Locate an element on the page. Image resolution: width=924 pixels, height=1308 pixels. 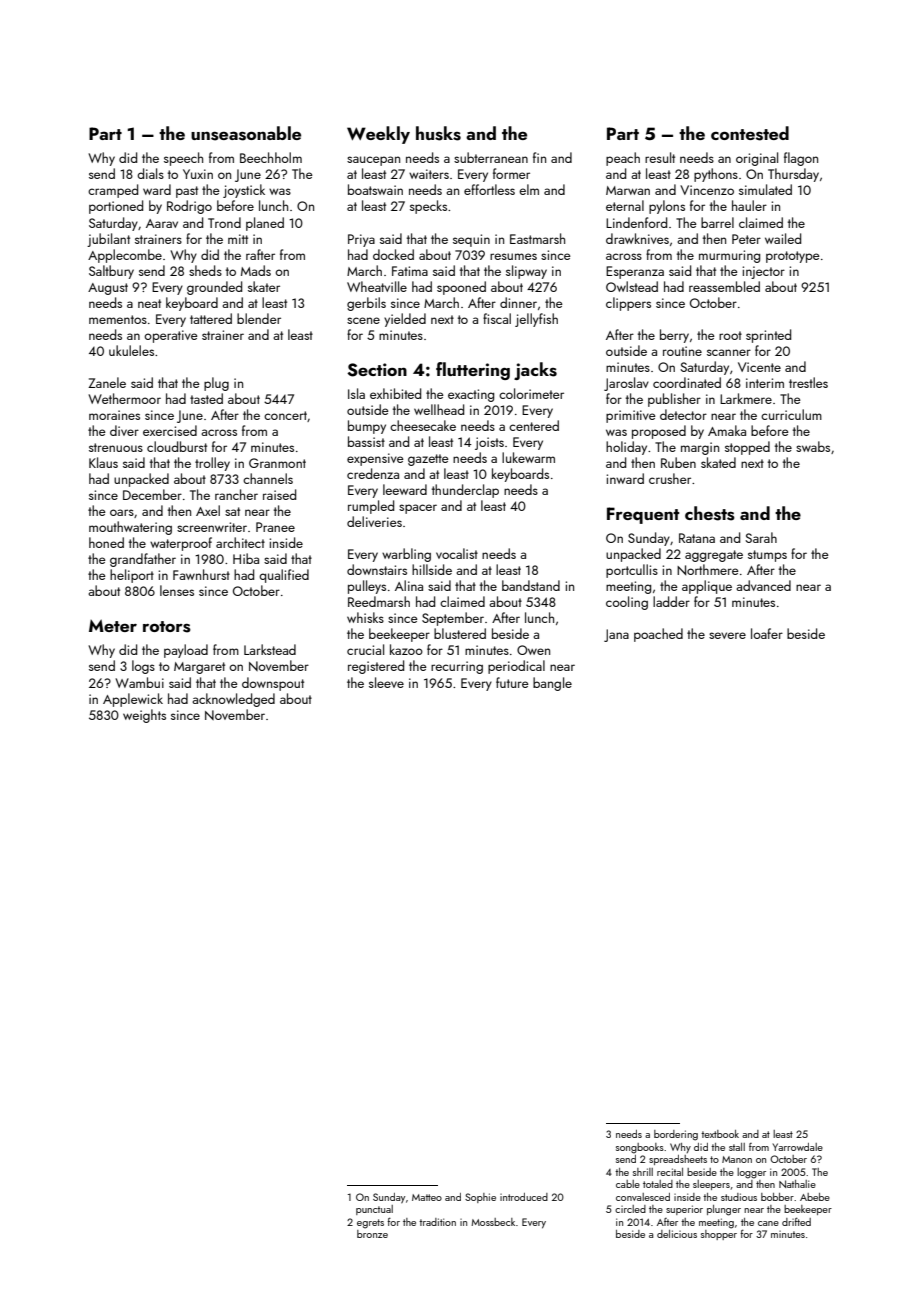
contested is located at coordinates (750, 133).
